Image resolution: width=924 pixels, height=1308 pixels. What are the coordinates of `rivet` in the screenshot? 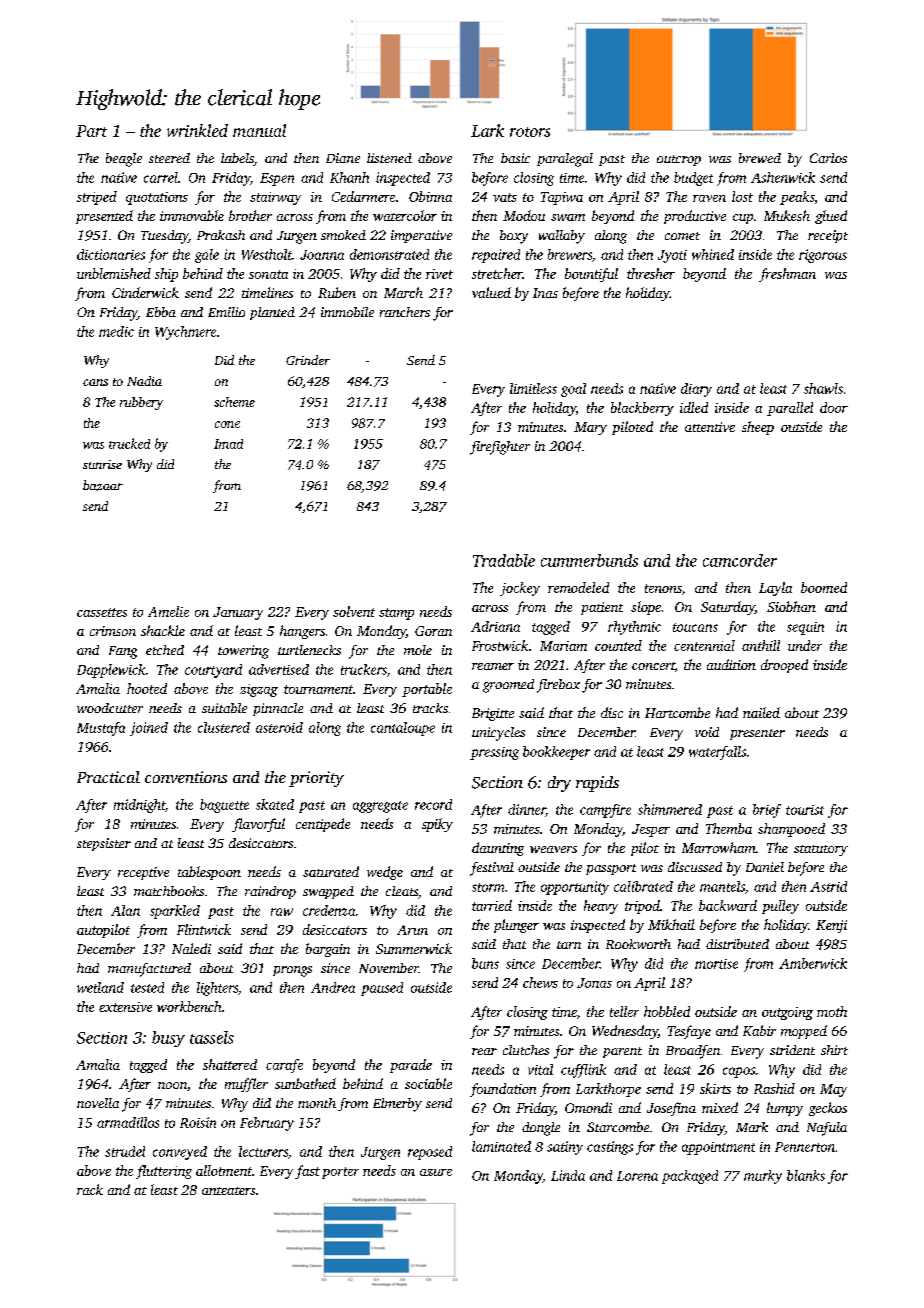 It's located at (439, 274).
